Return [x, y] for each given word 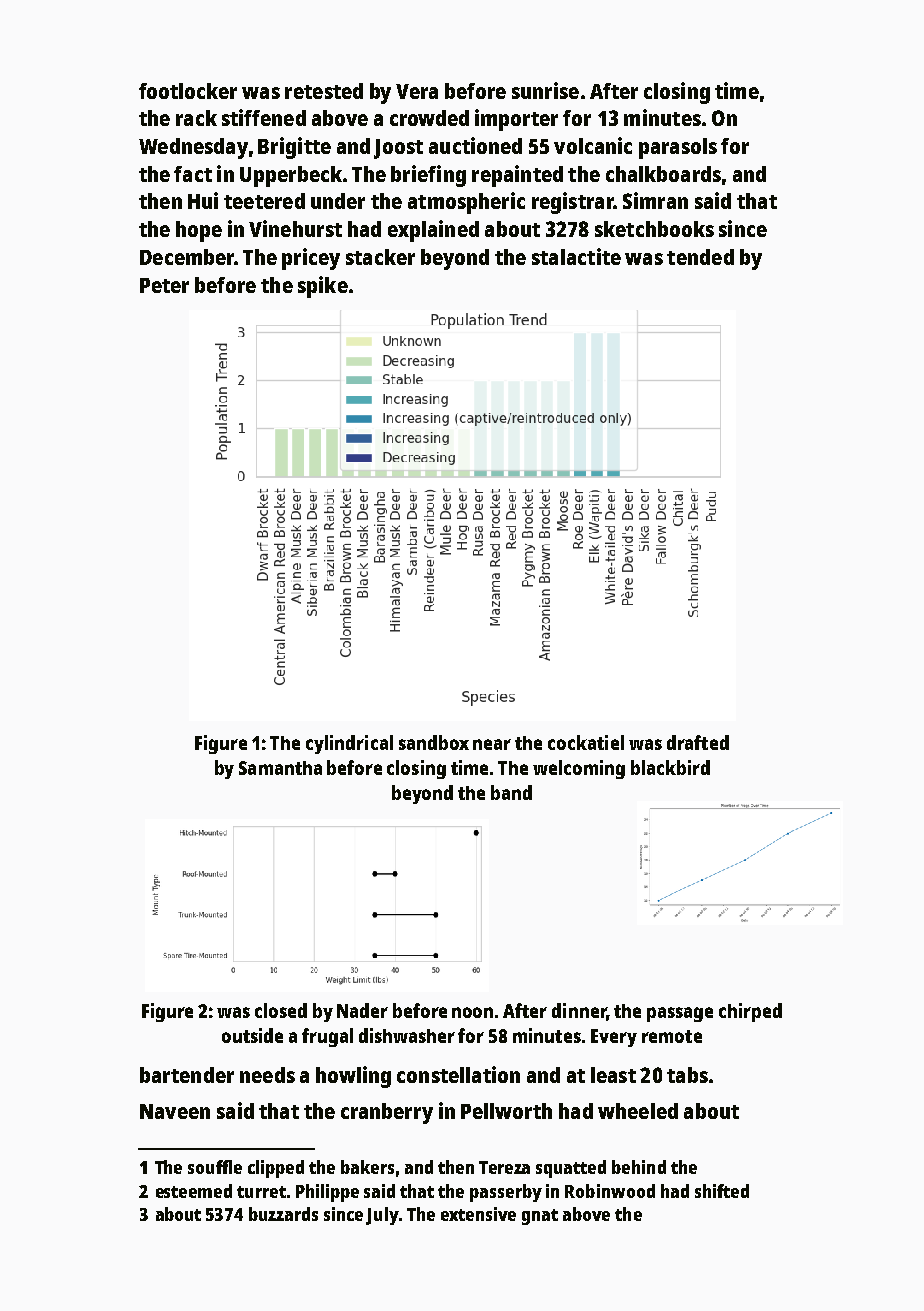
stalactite [576, 256]
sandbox [434, 742]
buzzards [283, 1214]
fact [193, 174]
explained [433, 231]
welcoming [579, 769]
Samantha [280, 768]
